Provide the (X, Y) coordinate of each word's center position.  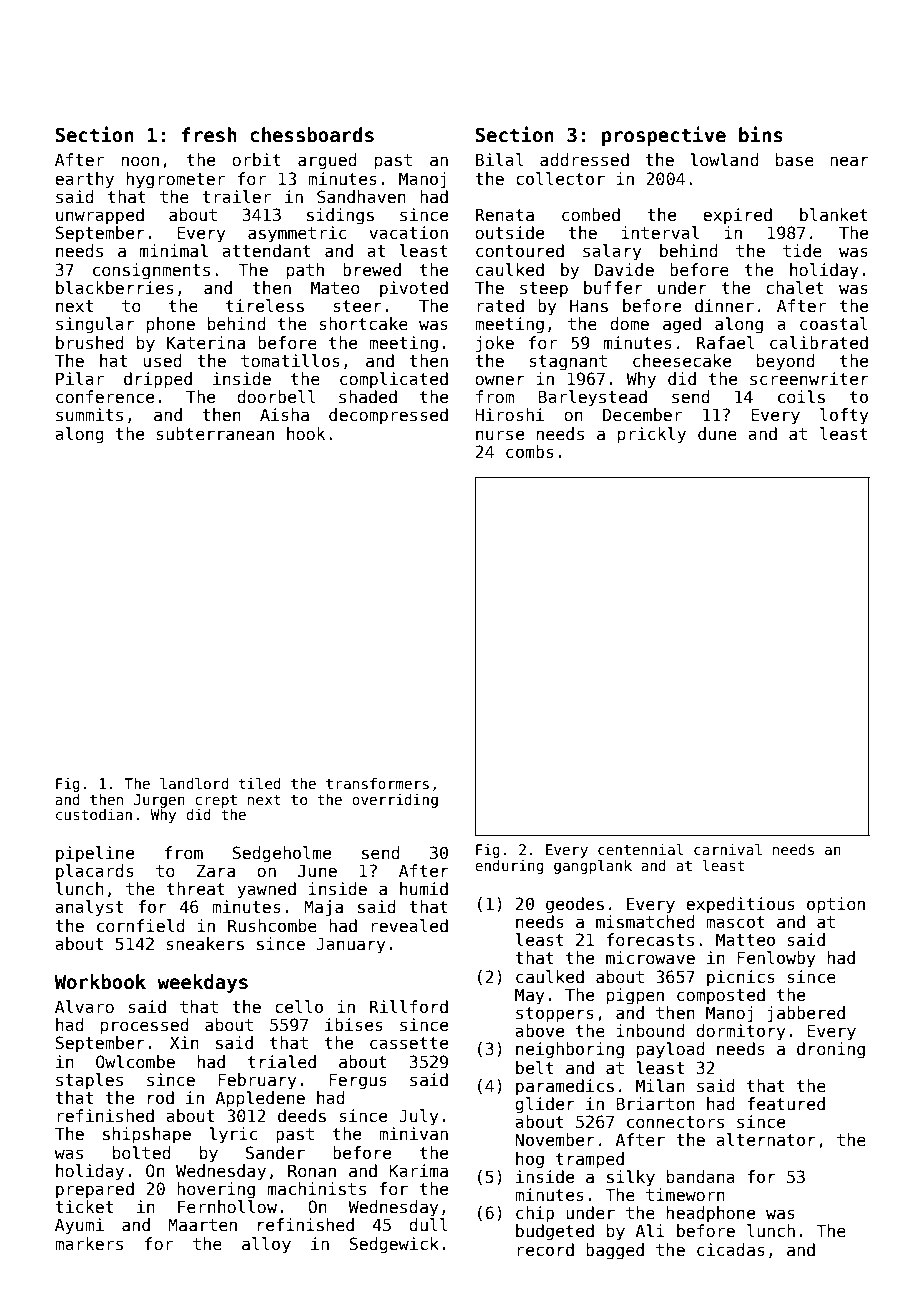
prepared (95, 1190)
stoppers (555, 1015)
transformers (377, 783)
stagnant (568, 363)
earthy (84, 180)
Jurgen (159, 801)
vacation (408, 233)
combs (530, 452)
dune (717, 434)
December (642, 415)
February (257, 1081)
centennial (640, 849)
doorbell (276, 397)
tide (802, 251)
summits (89, 415)
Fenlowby (776, 959)
